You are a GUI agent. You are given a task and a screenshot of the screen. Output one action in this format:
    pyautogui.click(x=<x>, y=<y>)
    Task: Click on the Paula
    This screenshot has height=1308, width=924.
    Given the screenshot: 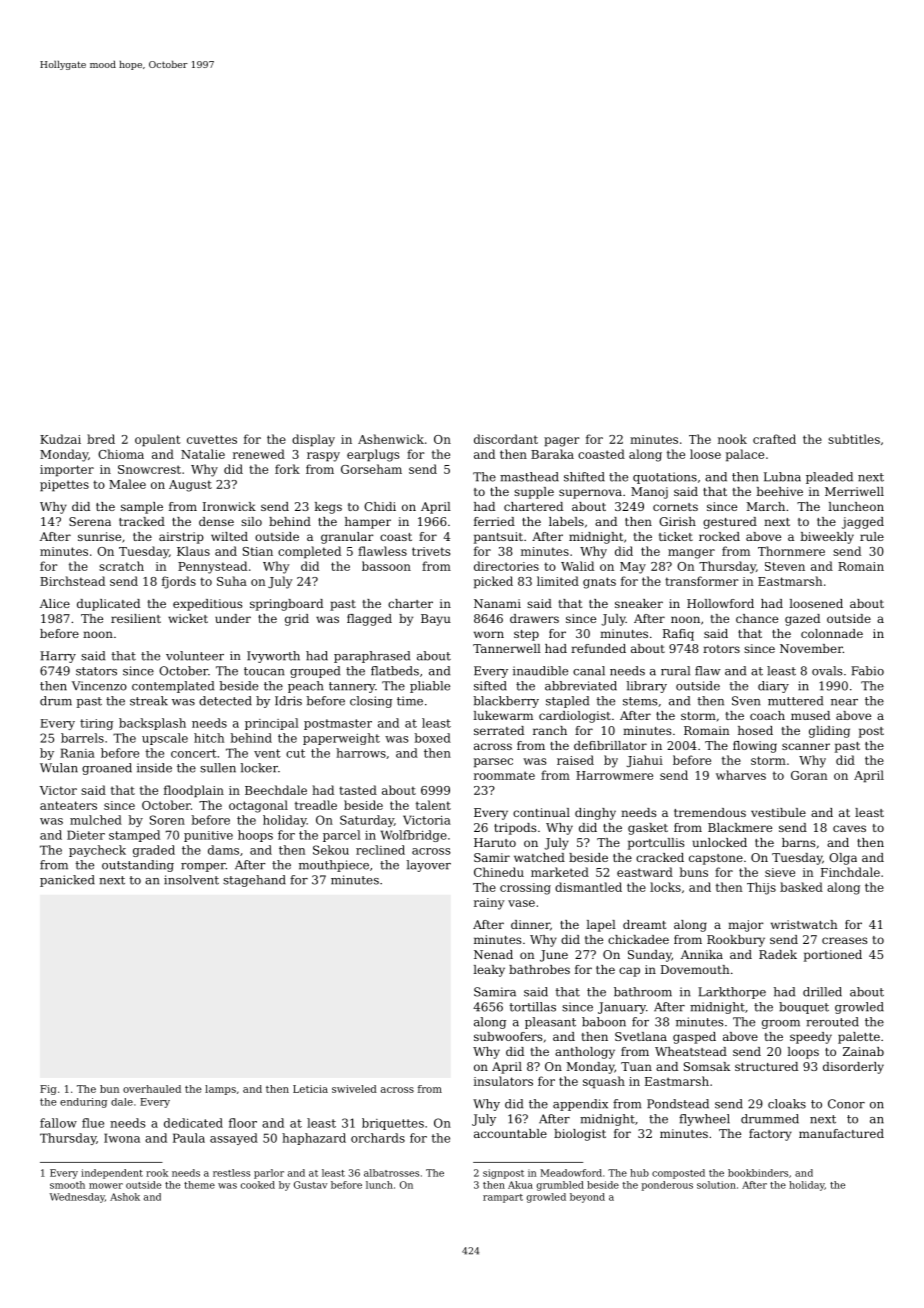 What is the action you would take?
    pyautogui.click(x=189, y=1138)
